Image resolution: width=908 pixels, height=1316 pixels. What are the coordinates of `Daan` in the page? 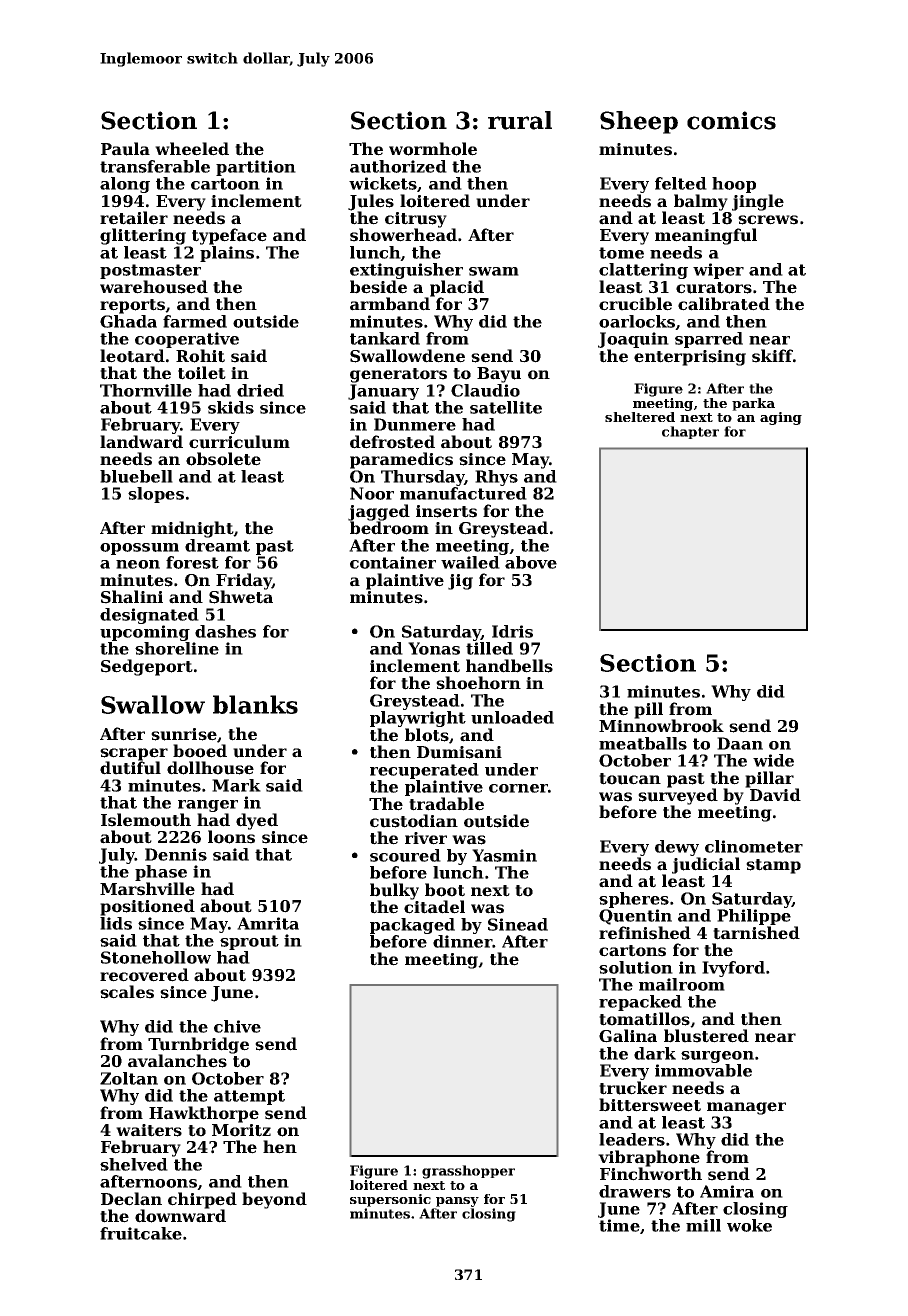 It's located at (740, 743).
